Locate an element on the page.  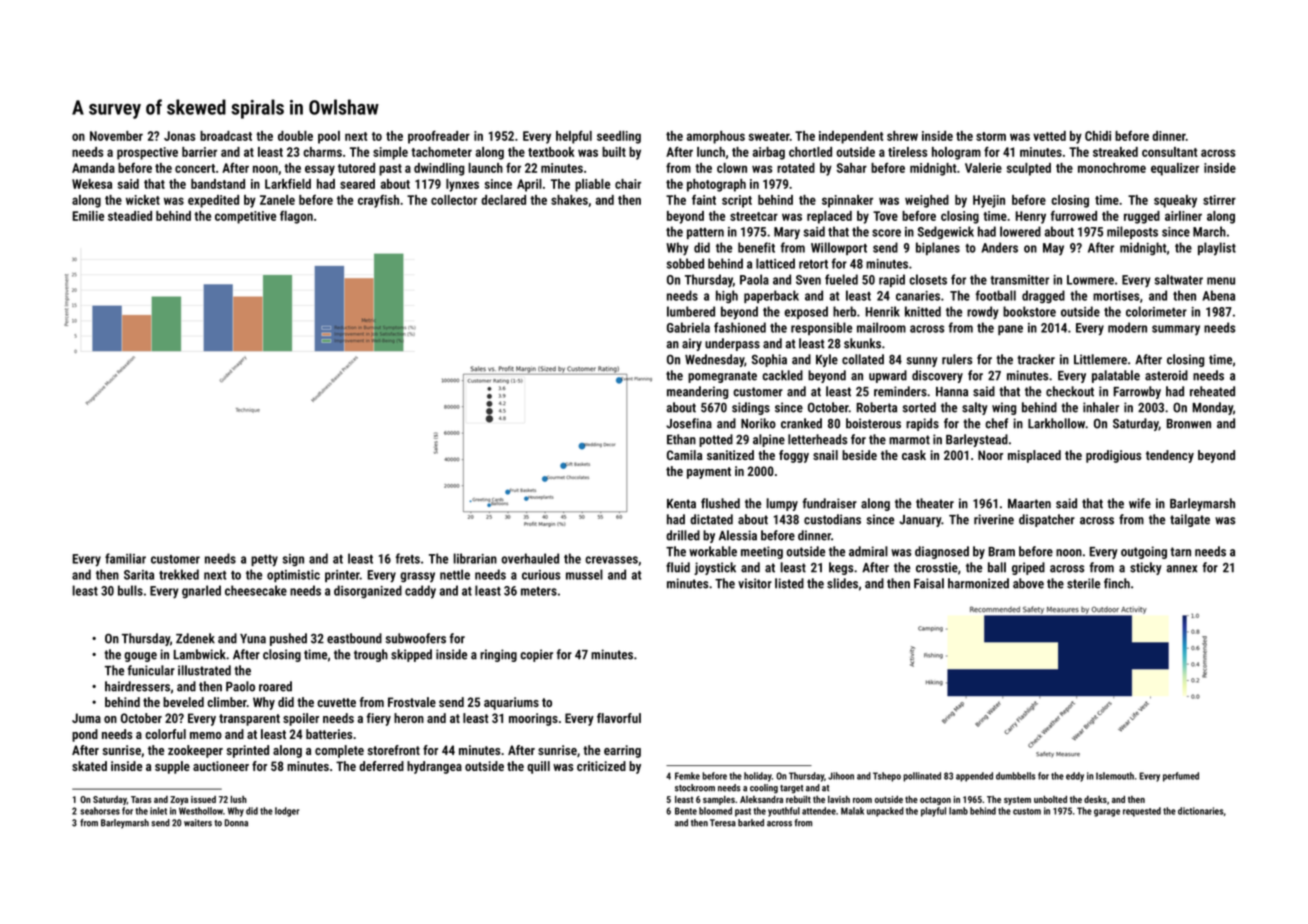
Kenta is located at coordinates (681, 504).
